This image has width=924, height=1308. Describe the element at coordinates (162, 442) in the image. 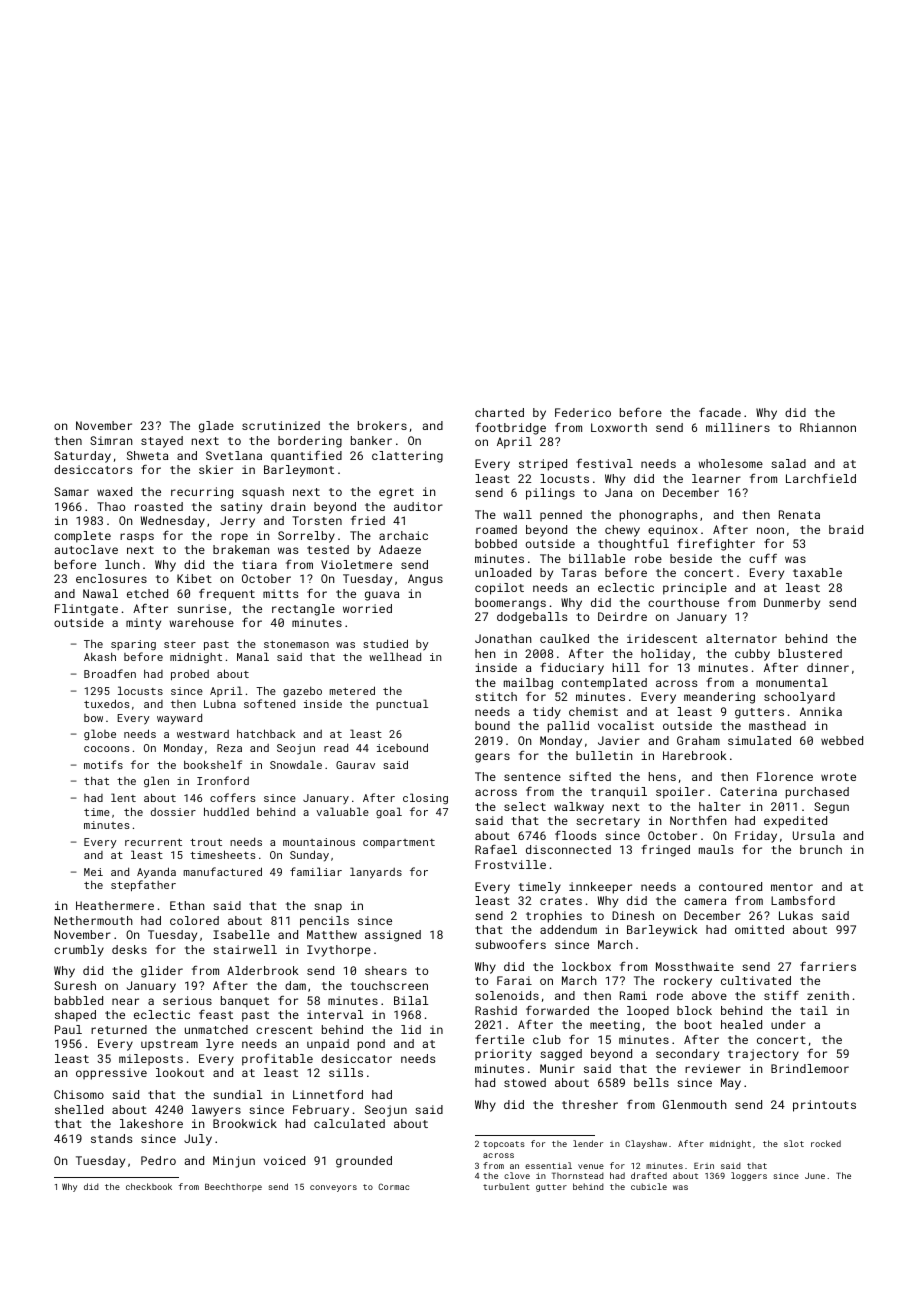

I see `stayed` at that location.
